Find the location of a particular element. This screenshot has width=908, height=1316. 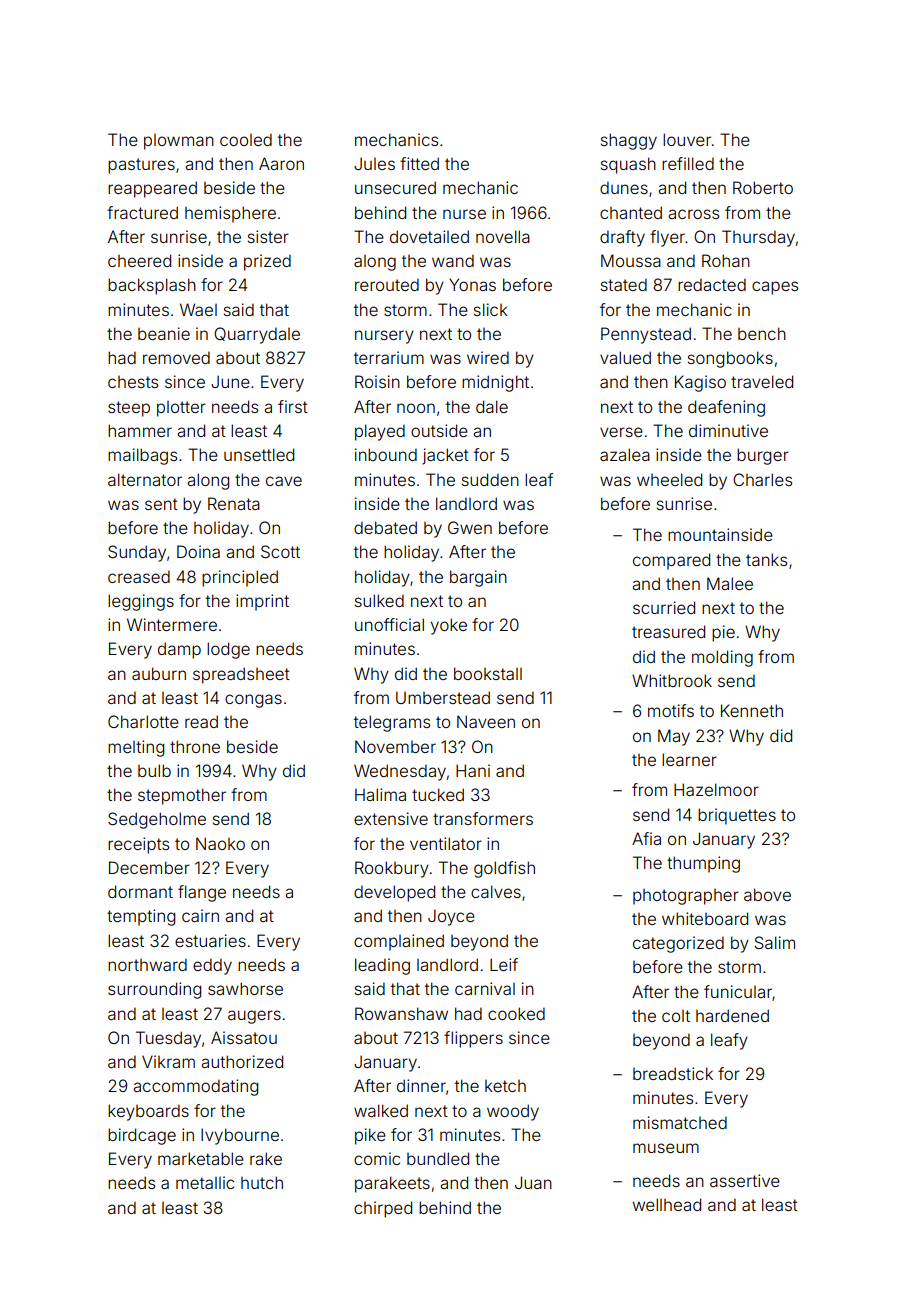

bench is located at coordinates (762, 333).
